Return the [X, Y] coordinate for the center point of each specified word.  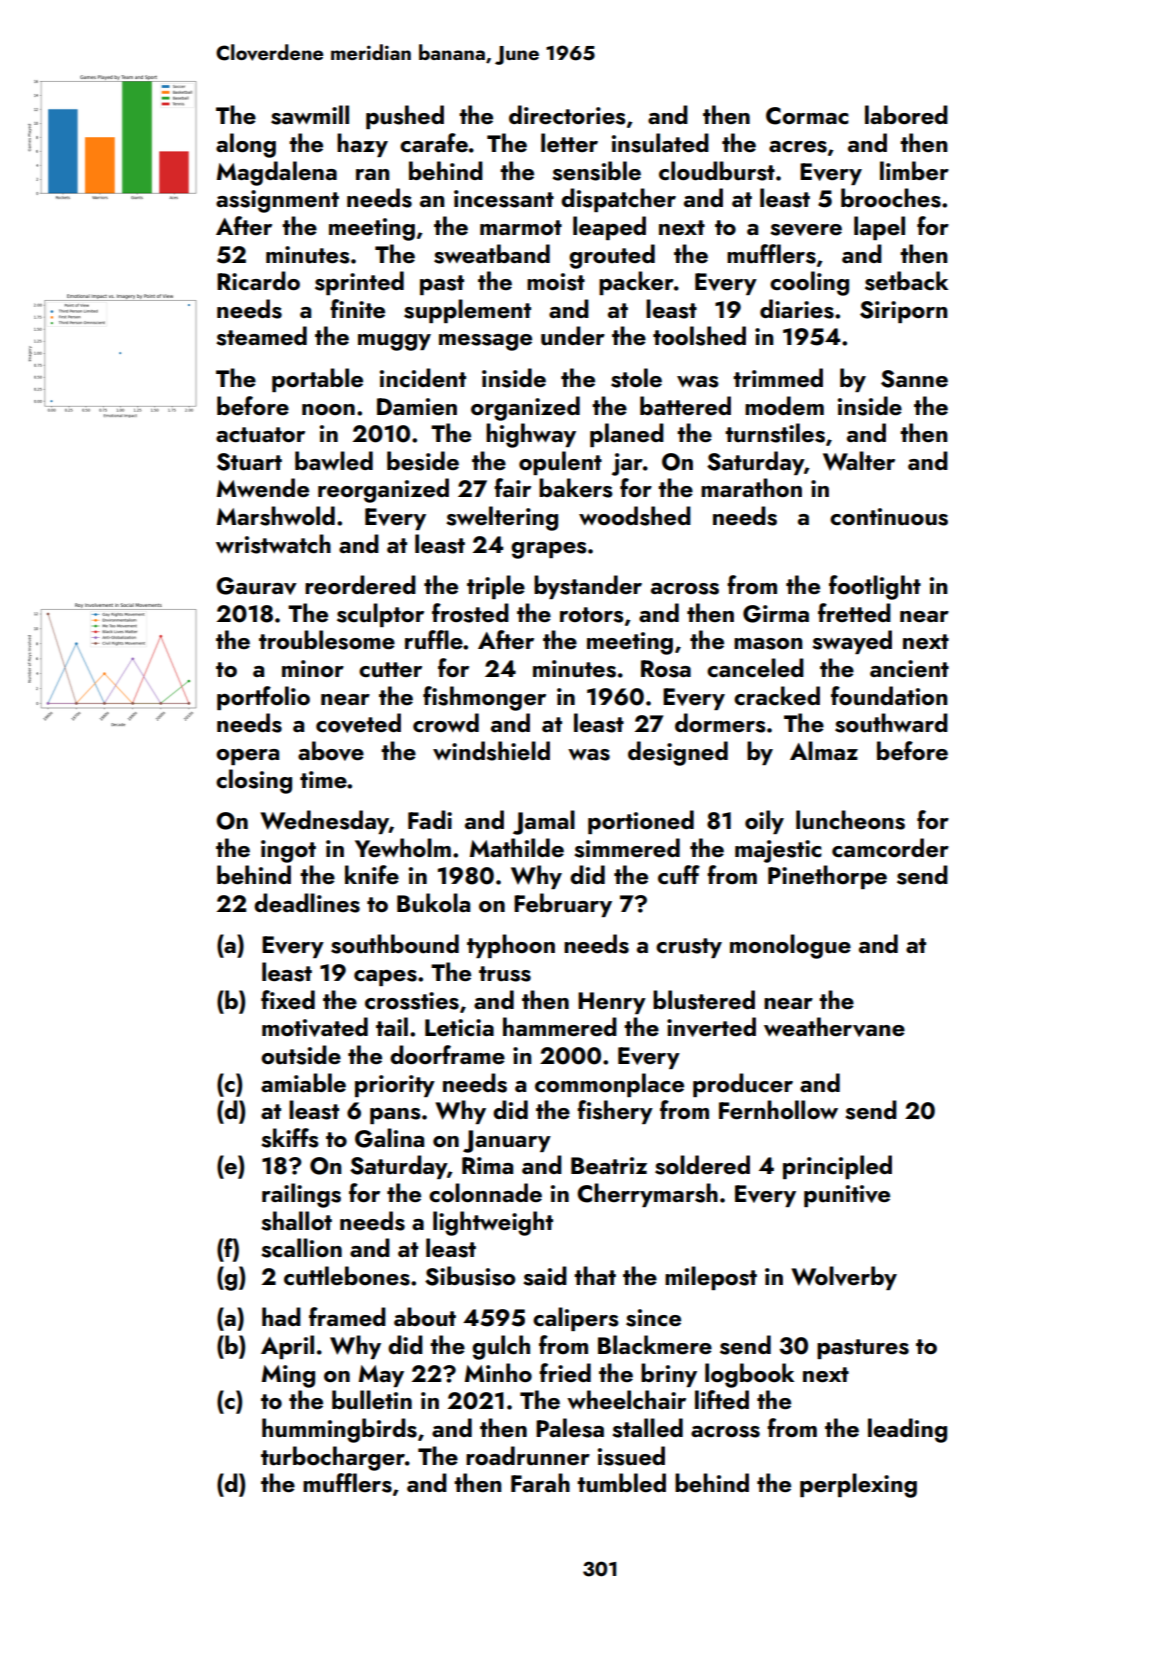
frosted [470, 613]
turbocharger [333, 1458]
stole [636, 378]
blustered [704, 1000]
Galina [389, 1138]
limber [914, 170]
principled [837, 1167]
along [246, 145]
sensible [596, 171]
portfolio [263, 698]
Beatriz [609, 1165]
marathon [751, 487]
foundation [889, 696]
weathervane [834, 1027]
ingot [288, 851]
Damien [417, 406]
